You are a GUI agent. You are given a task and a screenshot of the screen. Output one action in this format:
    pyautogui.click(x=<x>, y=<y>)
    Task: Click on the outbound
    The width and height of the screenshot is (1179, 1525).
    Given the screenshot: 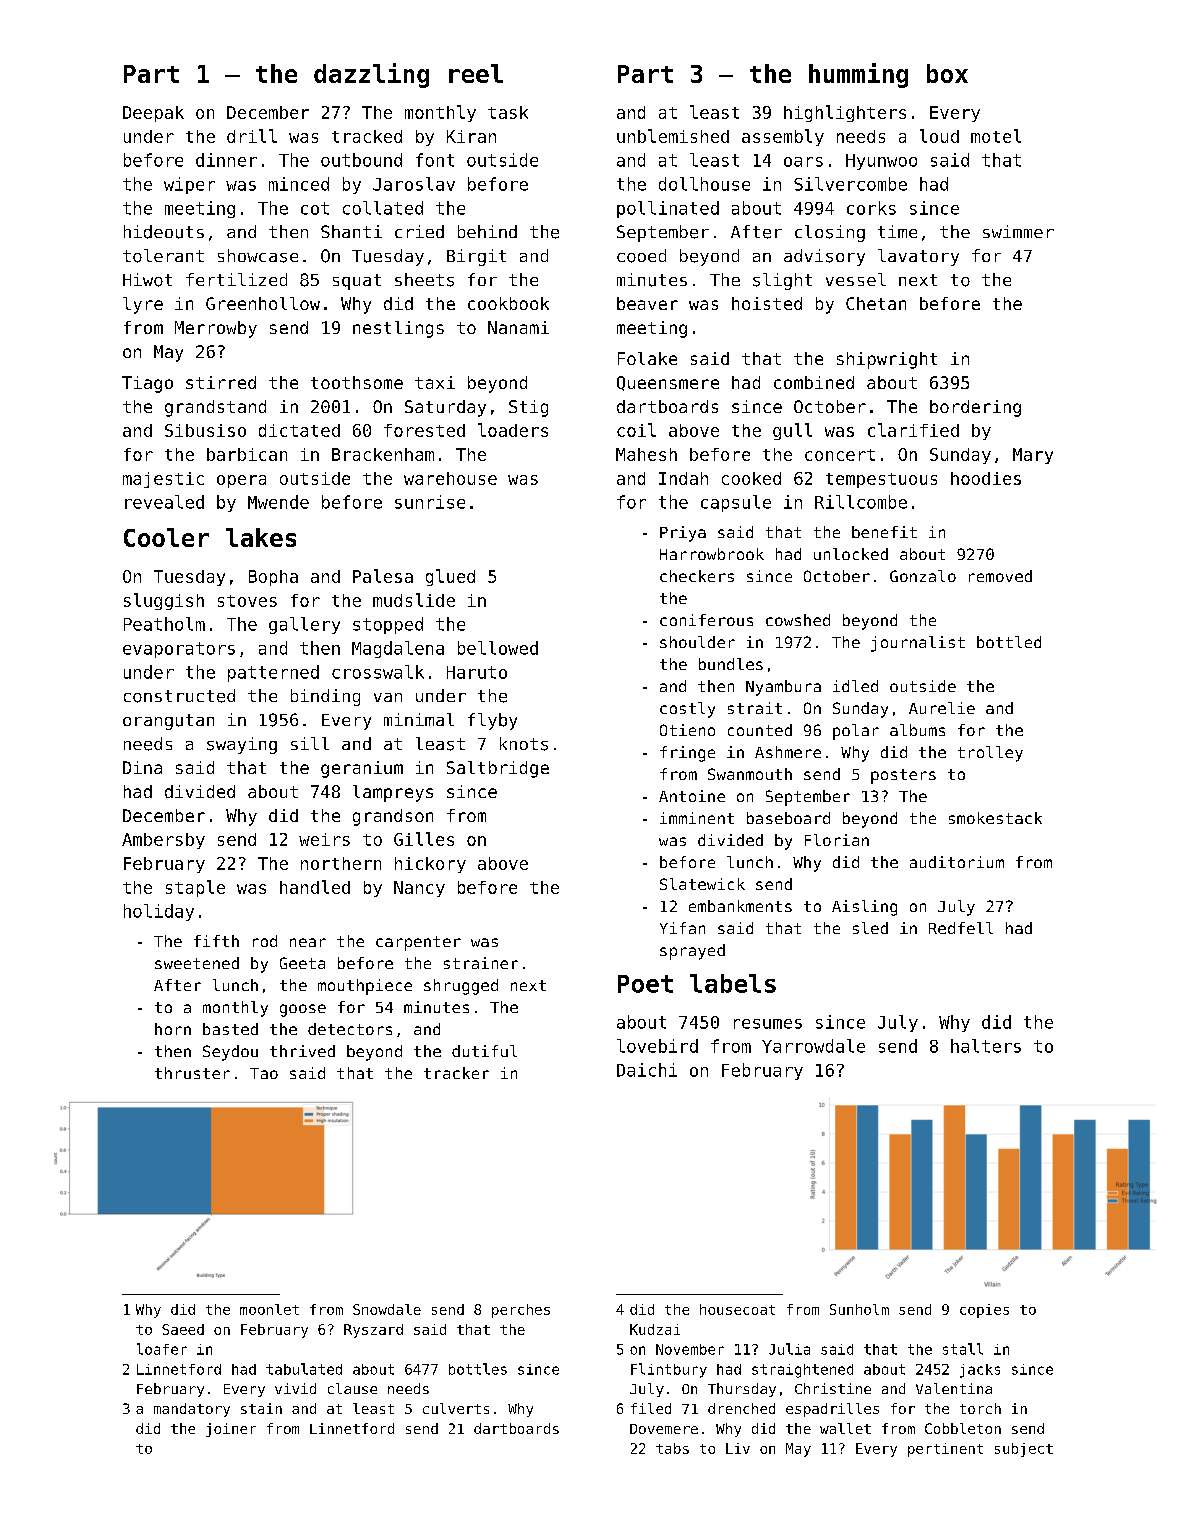 What is the action you would take?
    pyautogui.click(x=361, y=160)
